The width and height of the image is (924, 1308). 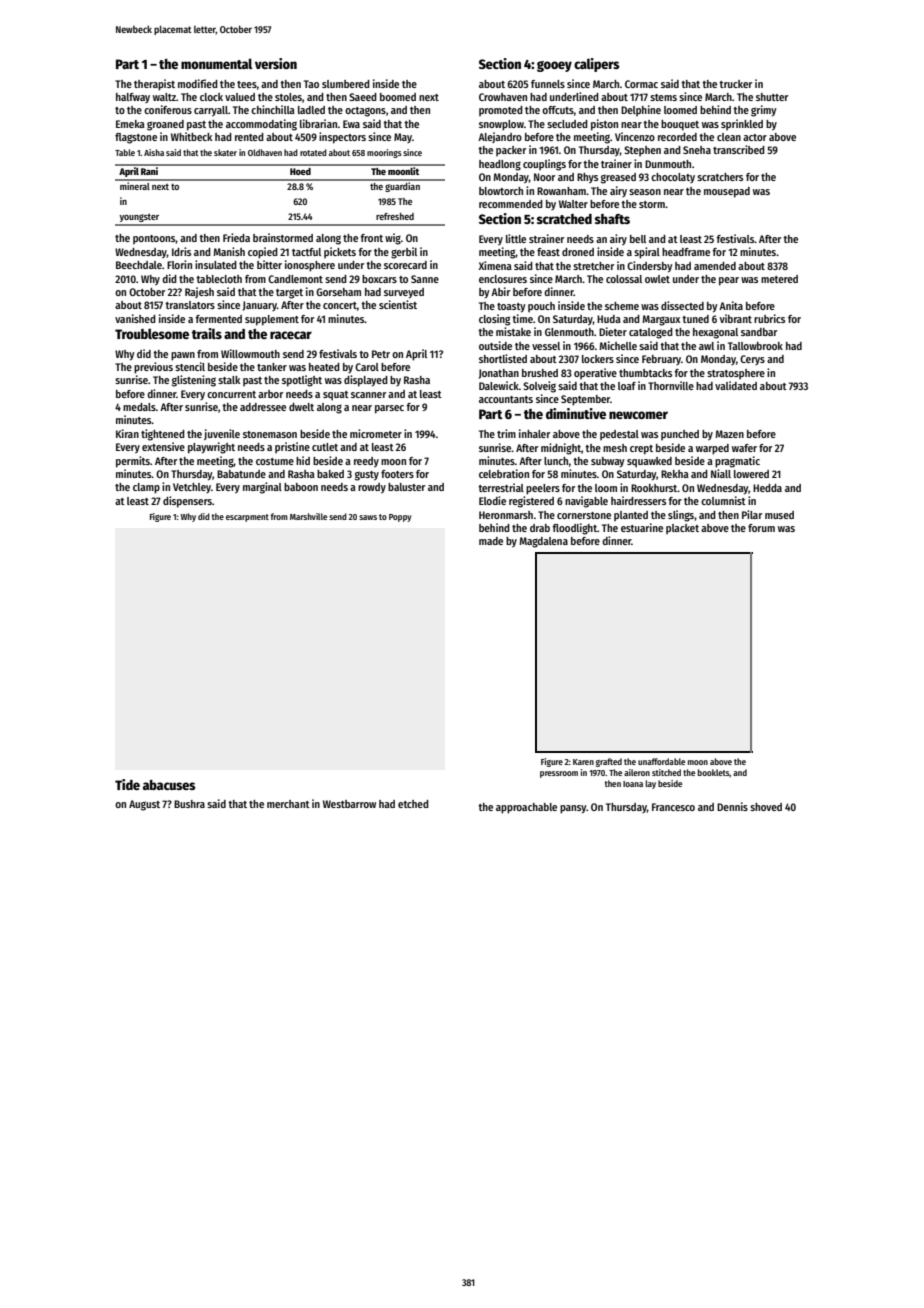 What do you see at coordinates (766, 807) in the image?
I see `shoved` at bounding box center [766, 807].
